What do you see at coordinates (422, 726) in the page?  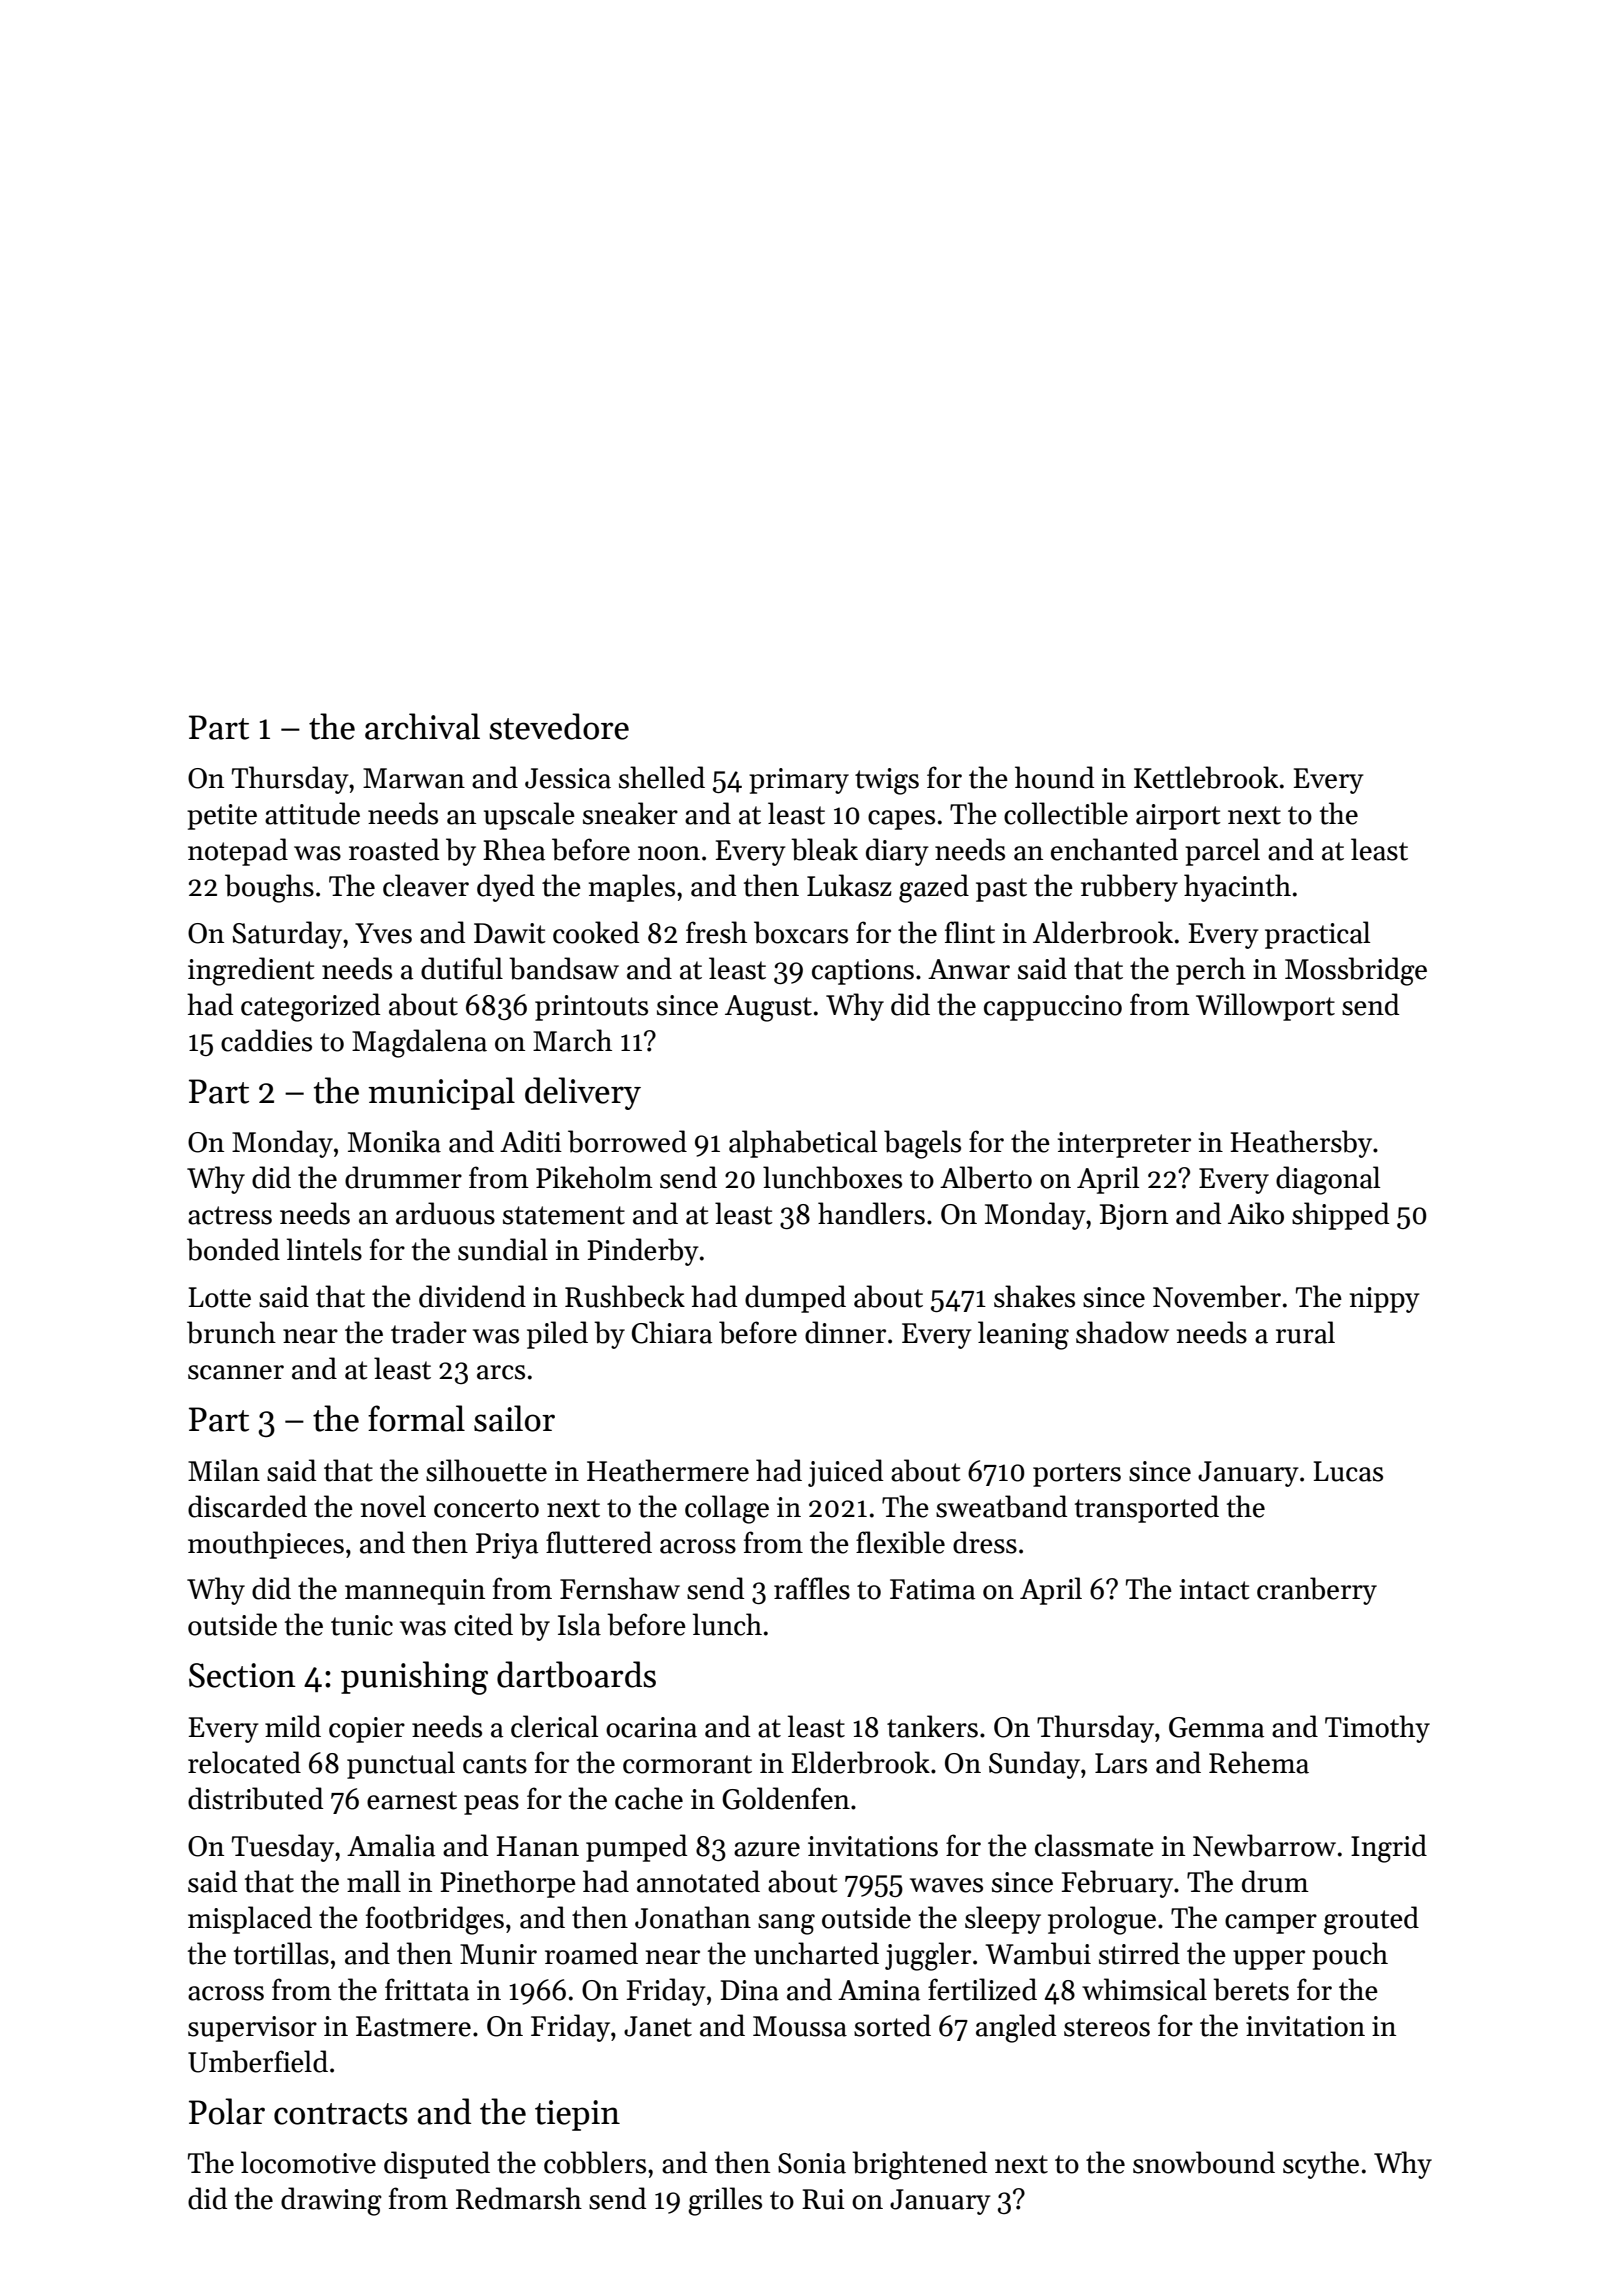 I see `archival` at bounding box center [422, 726].
